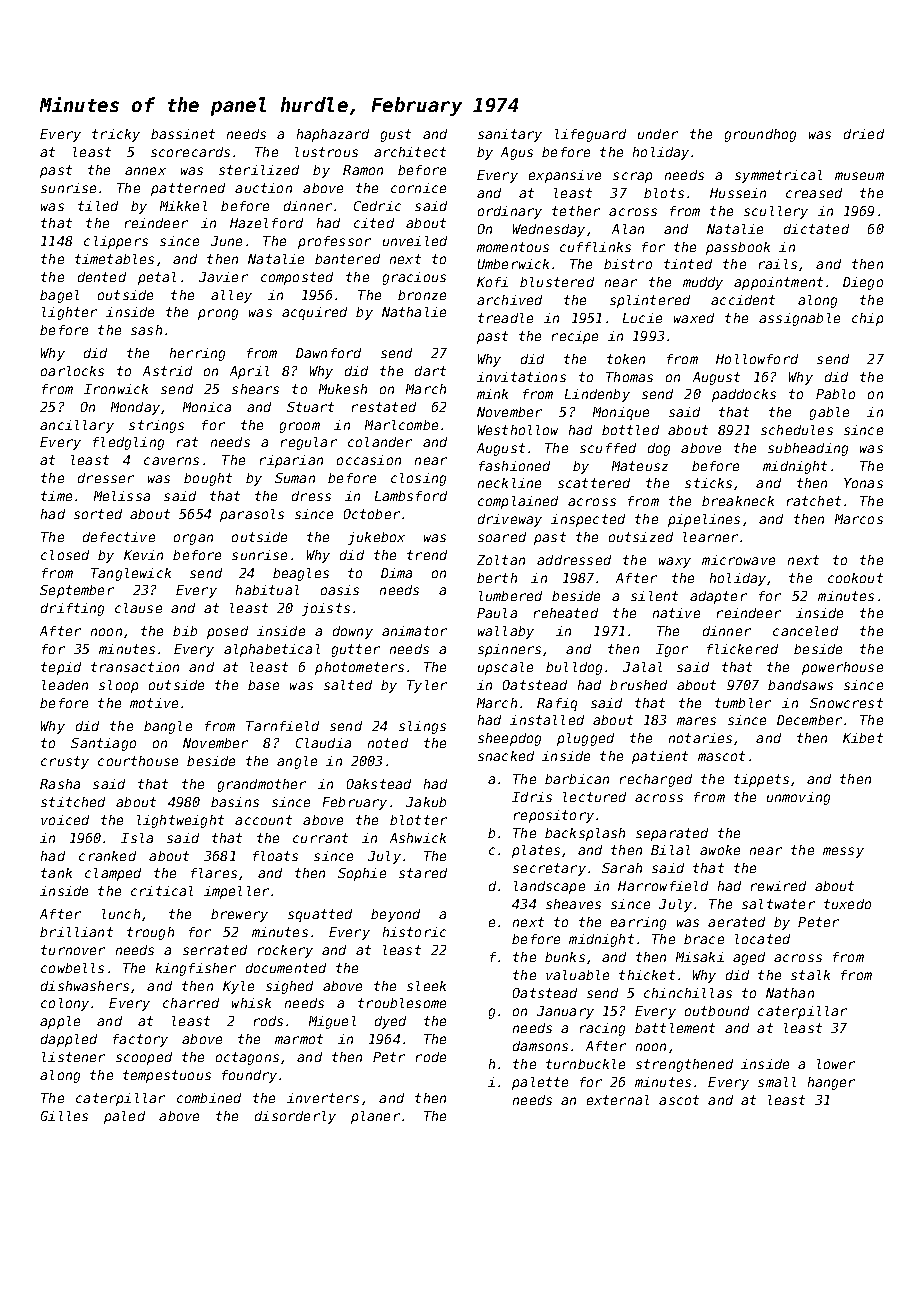  I want to click on sticks, so click(708, 483).
